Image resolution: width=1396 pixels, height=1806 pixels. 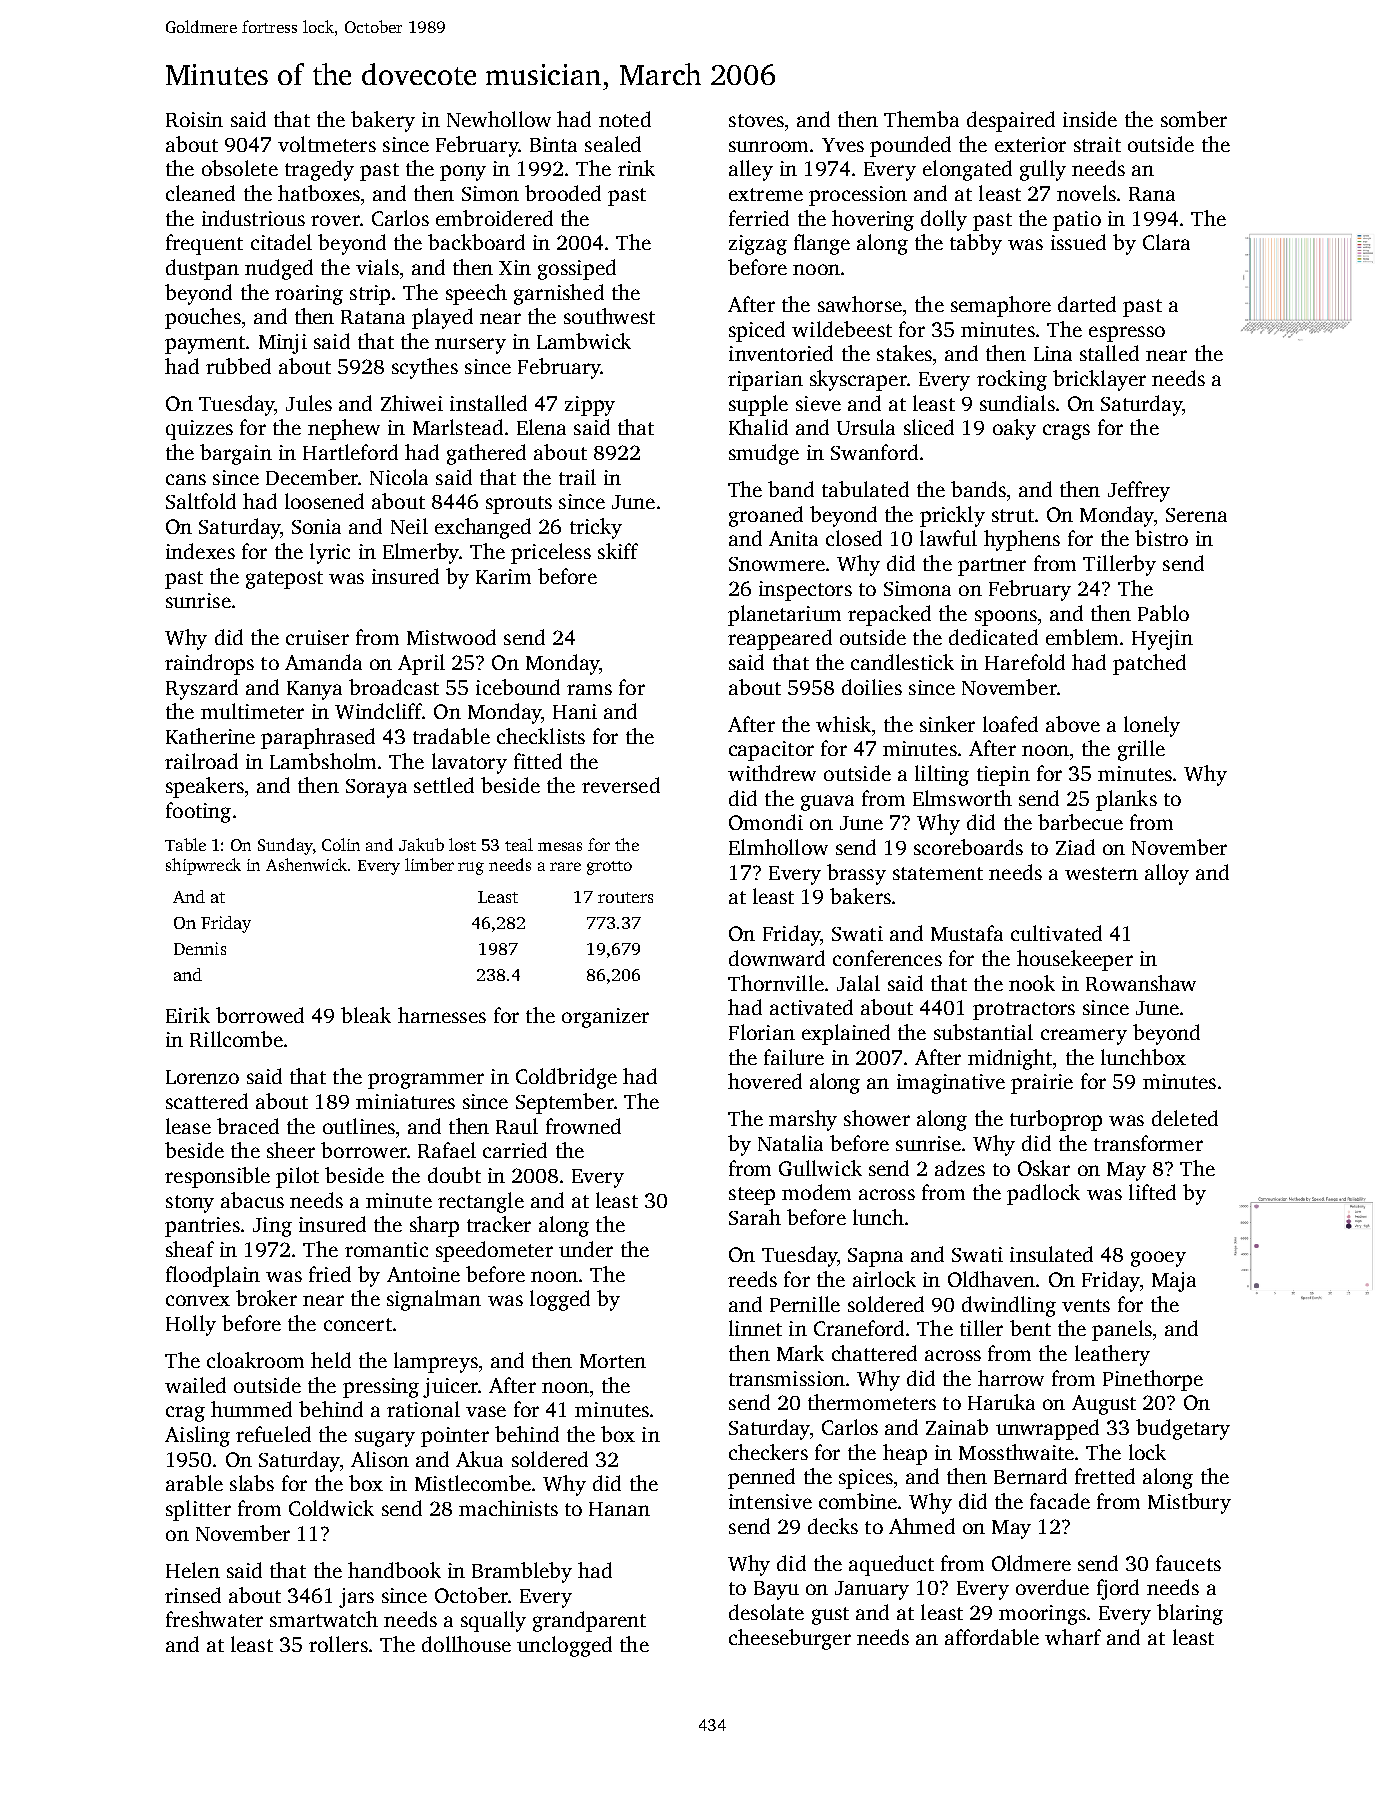 What do you see at coordinates (822, 244) in the page?
I see `flange` at bounding box center [822, 244].
